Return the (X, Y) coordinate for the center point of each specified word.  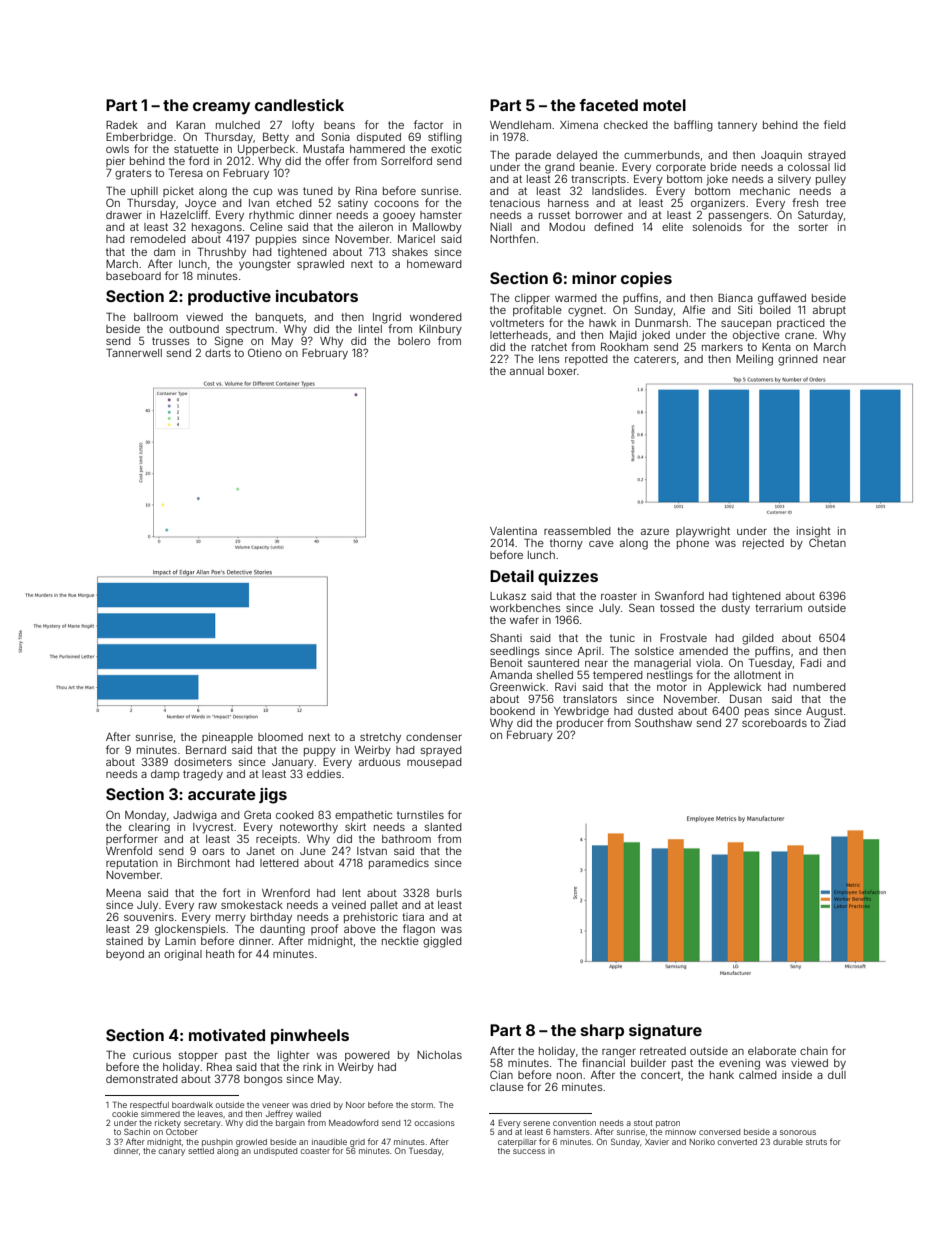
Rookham (624, 346)
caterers (655, 359)
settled (201, 1151)
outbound (194, 329)
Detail (512, 576)
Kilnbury (440, 330)
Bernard (206, 749)
